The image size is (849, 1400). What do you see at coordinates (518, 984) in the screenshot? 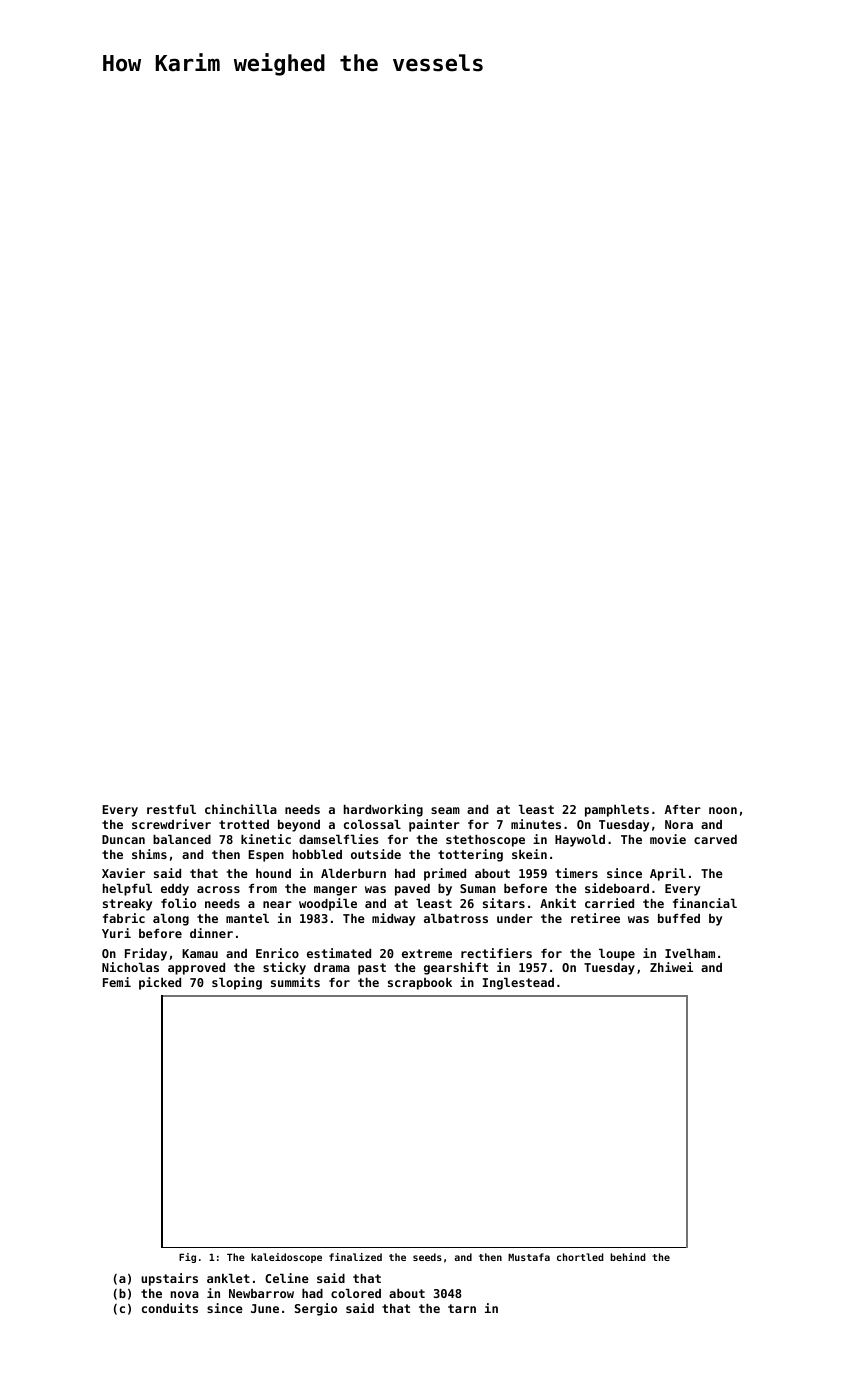
I see `Inglestead` at bounding box center [518, 984].
